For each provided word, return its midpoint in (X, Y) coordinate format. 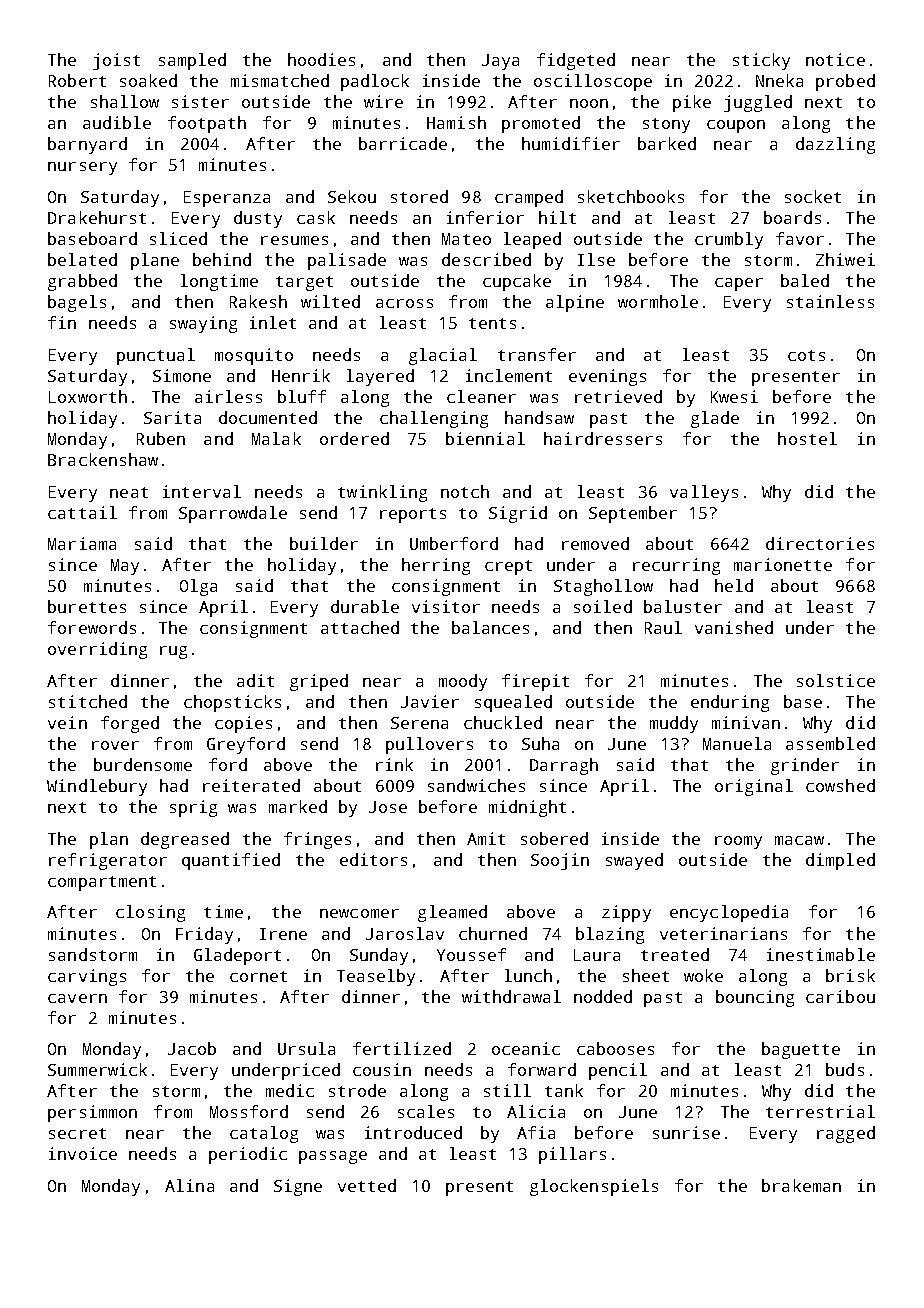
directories (820, 543)
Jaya (500, 62)
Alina (189, 1185)
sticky (761, 61)
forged (130, 724)
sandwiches (476, 785)
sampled (192, 61)
